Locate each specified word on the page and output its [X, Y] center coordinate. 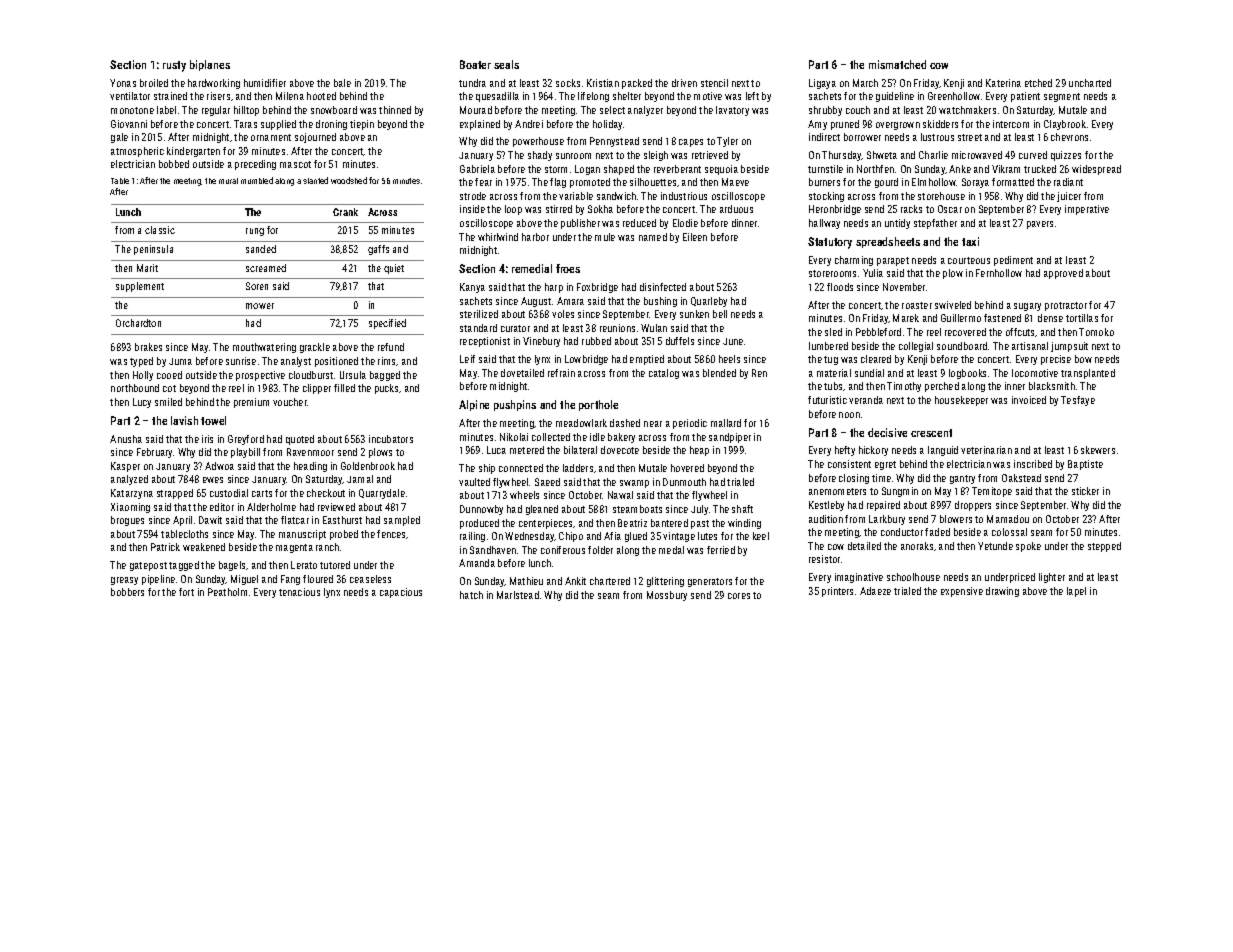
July [699, 510]
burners [824, 182]
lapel [1076, 592]
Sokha [600, 209]
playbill [245, 453]
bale [342, 83]
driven [684, 83]
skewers [1098, 450]
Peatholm [227, 592]
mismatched [897, 64]
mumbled [257, 180]
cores [739, 596]
